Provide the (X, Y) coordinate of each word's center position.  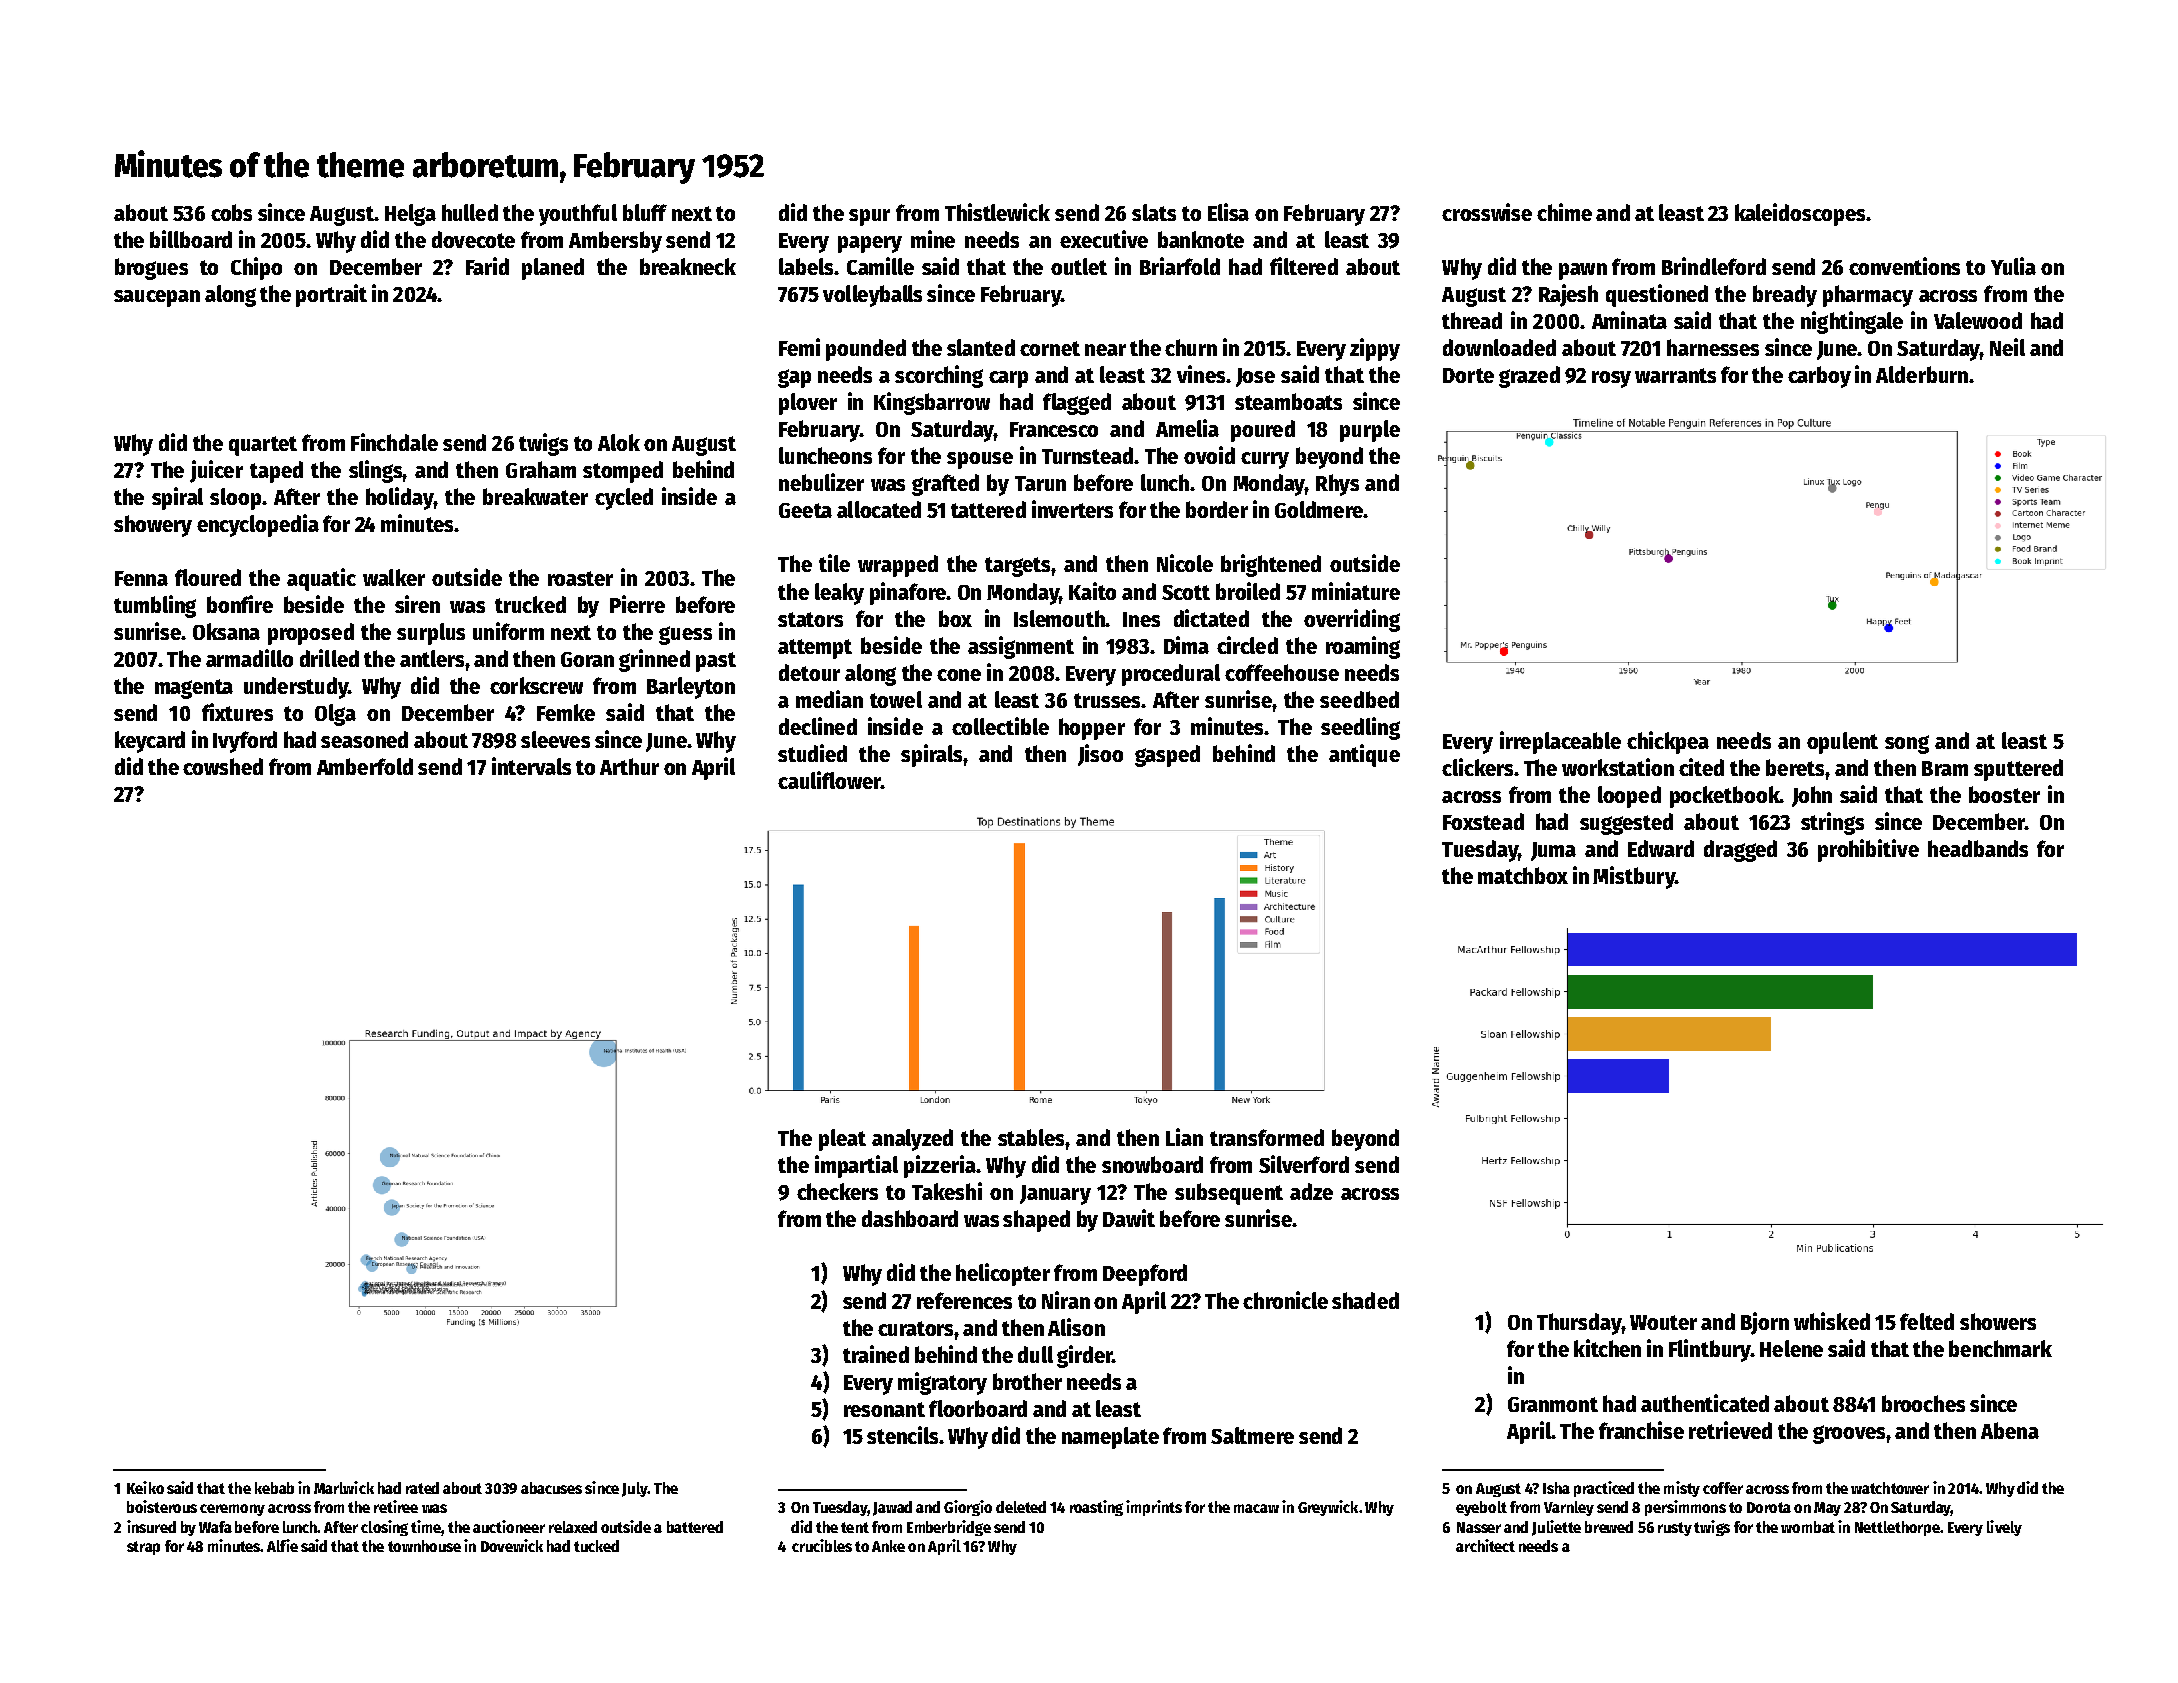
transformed (1267, 1137)
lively (2004, 1528)
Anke (888, 1546)
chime (1564, 212)
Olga (335, 715)
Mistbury (1634, 877)
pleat (842, 1140)
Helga (410, 215)
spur (869, 217)
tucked (596, 1546)
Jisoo (1100, 755)
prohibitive (1868, 850)
